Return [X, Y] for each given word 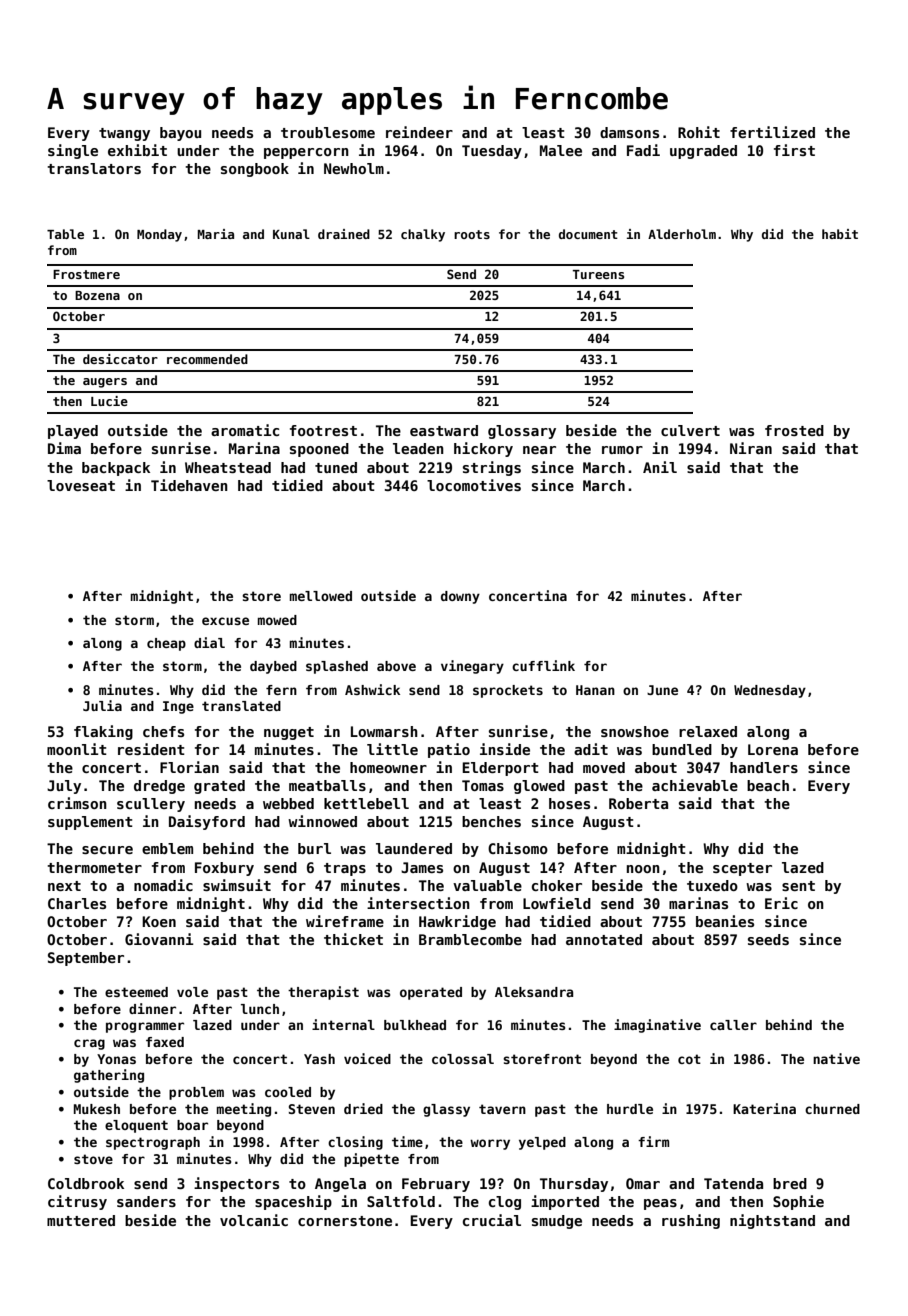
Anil [660, 467]
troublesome [328, 132]
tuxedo [712, 885]
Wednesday [770, 691]
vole [192, 992]
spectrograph [153, 1143]
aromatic [245, 430]
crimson [77, 803]
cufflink [543, 665]
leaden [418, 448]
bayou [180, 134]
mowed [277, 620]
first [794, 150]
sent [798, 886]
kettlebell [366, 803]
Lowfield [557, 903]
